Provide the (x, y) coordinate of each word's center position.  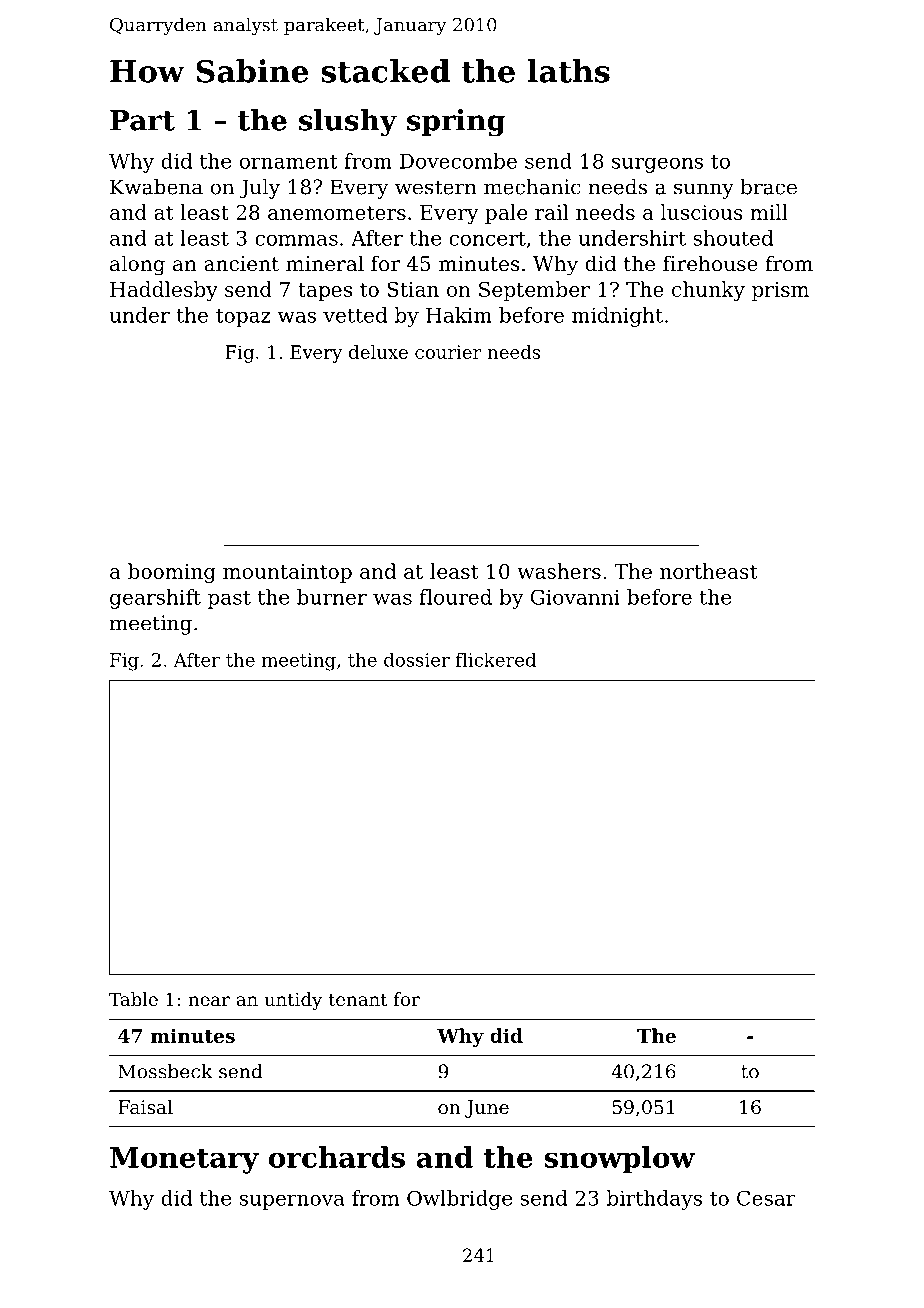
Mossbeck (165, 1071)
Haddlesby (164, 291)
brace (768, 187)
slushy (348, 123)
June (487, 1109)
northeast (709, 571)
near (209, 1001)
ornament (289, 162)
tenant (358, 999)
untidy (293, 1001)
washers (559, 571)
